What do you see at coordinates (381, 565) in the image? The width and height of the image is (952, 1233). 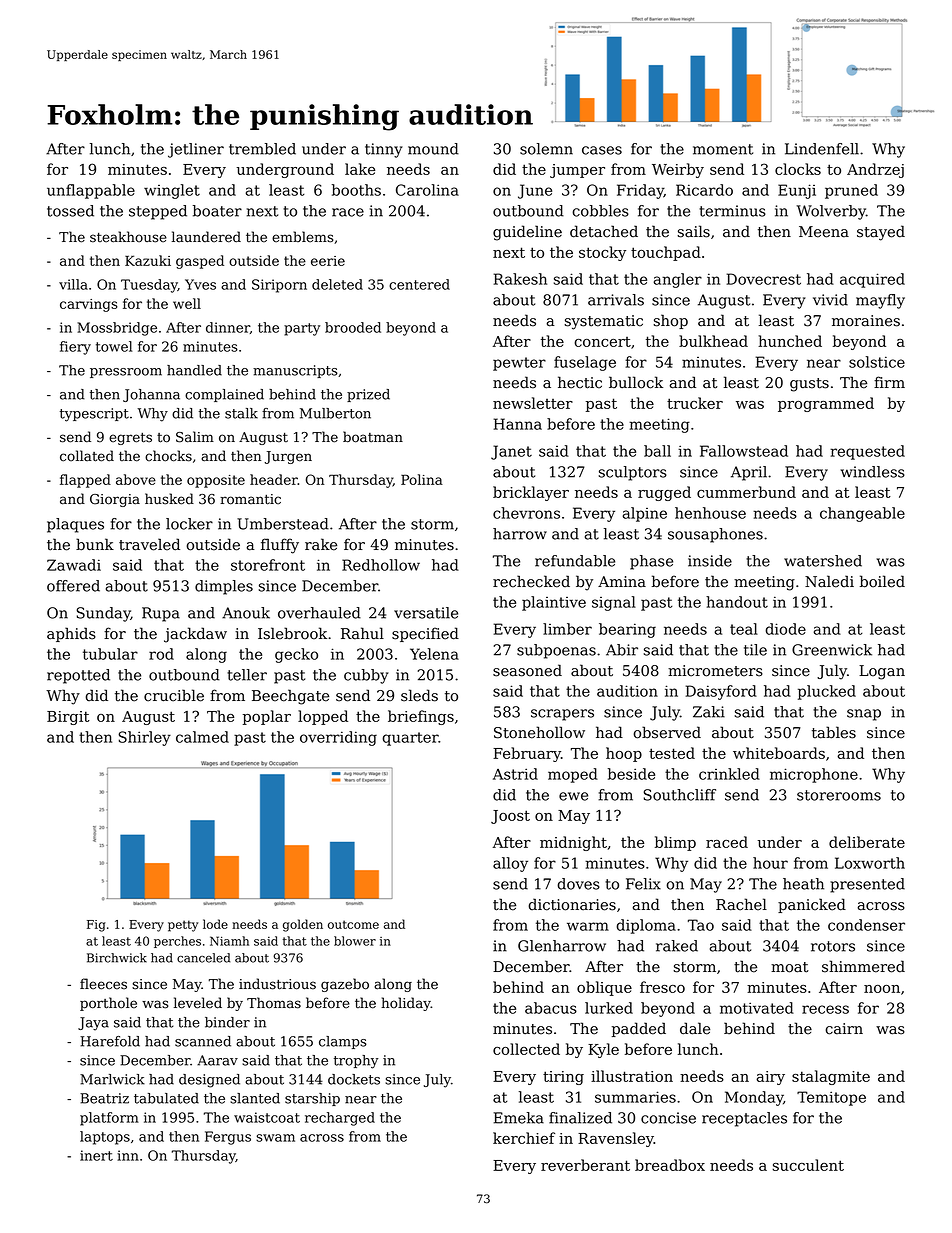 I see `Redhollow` at bounding box center [381, 565].
